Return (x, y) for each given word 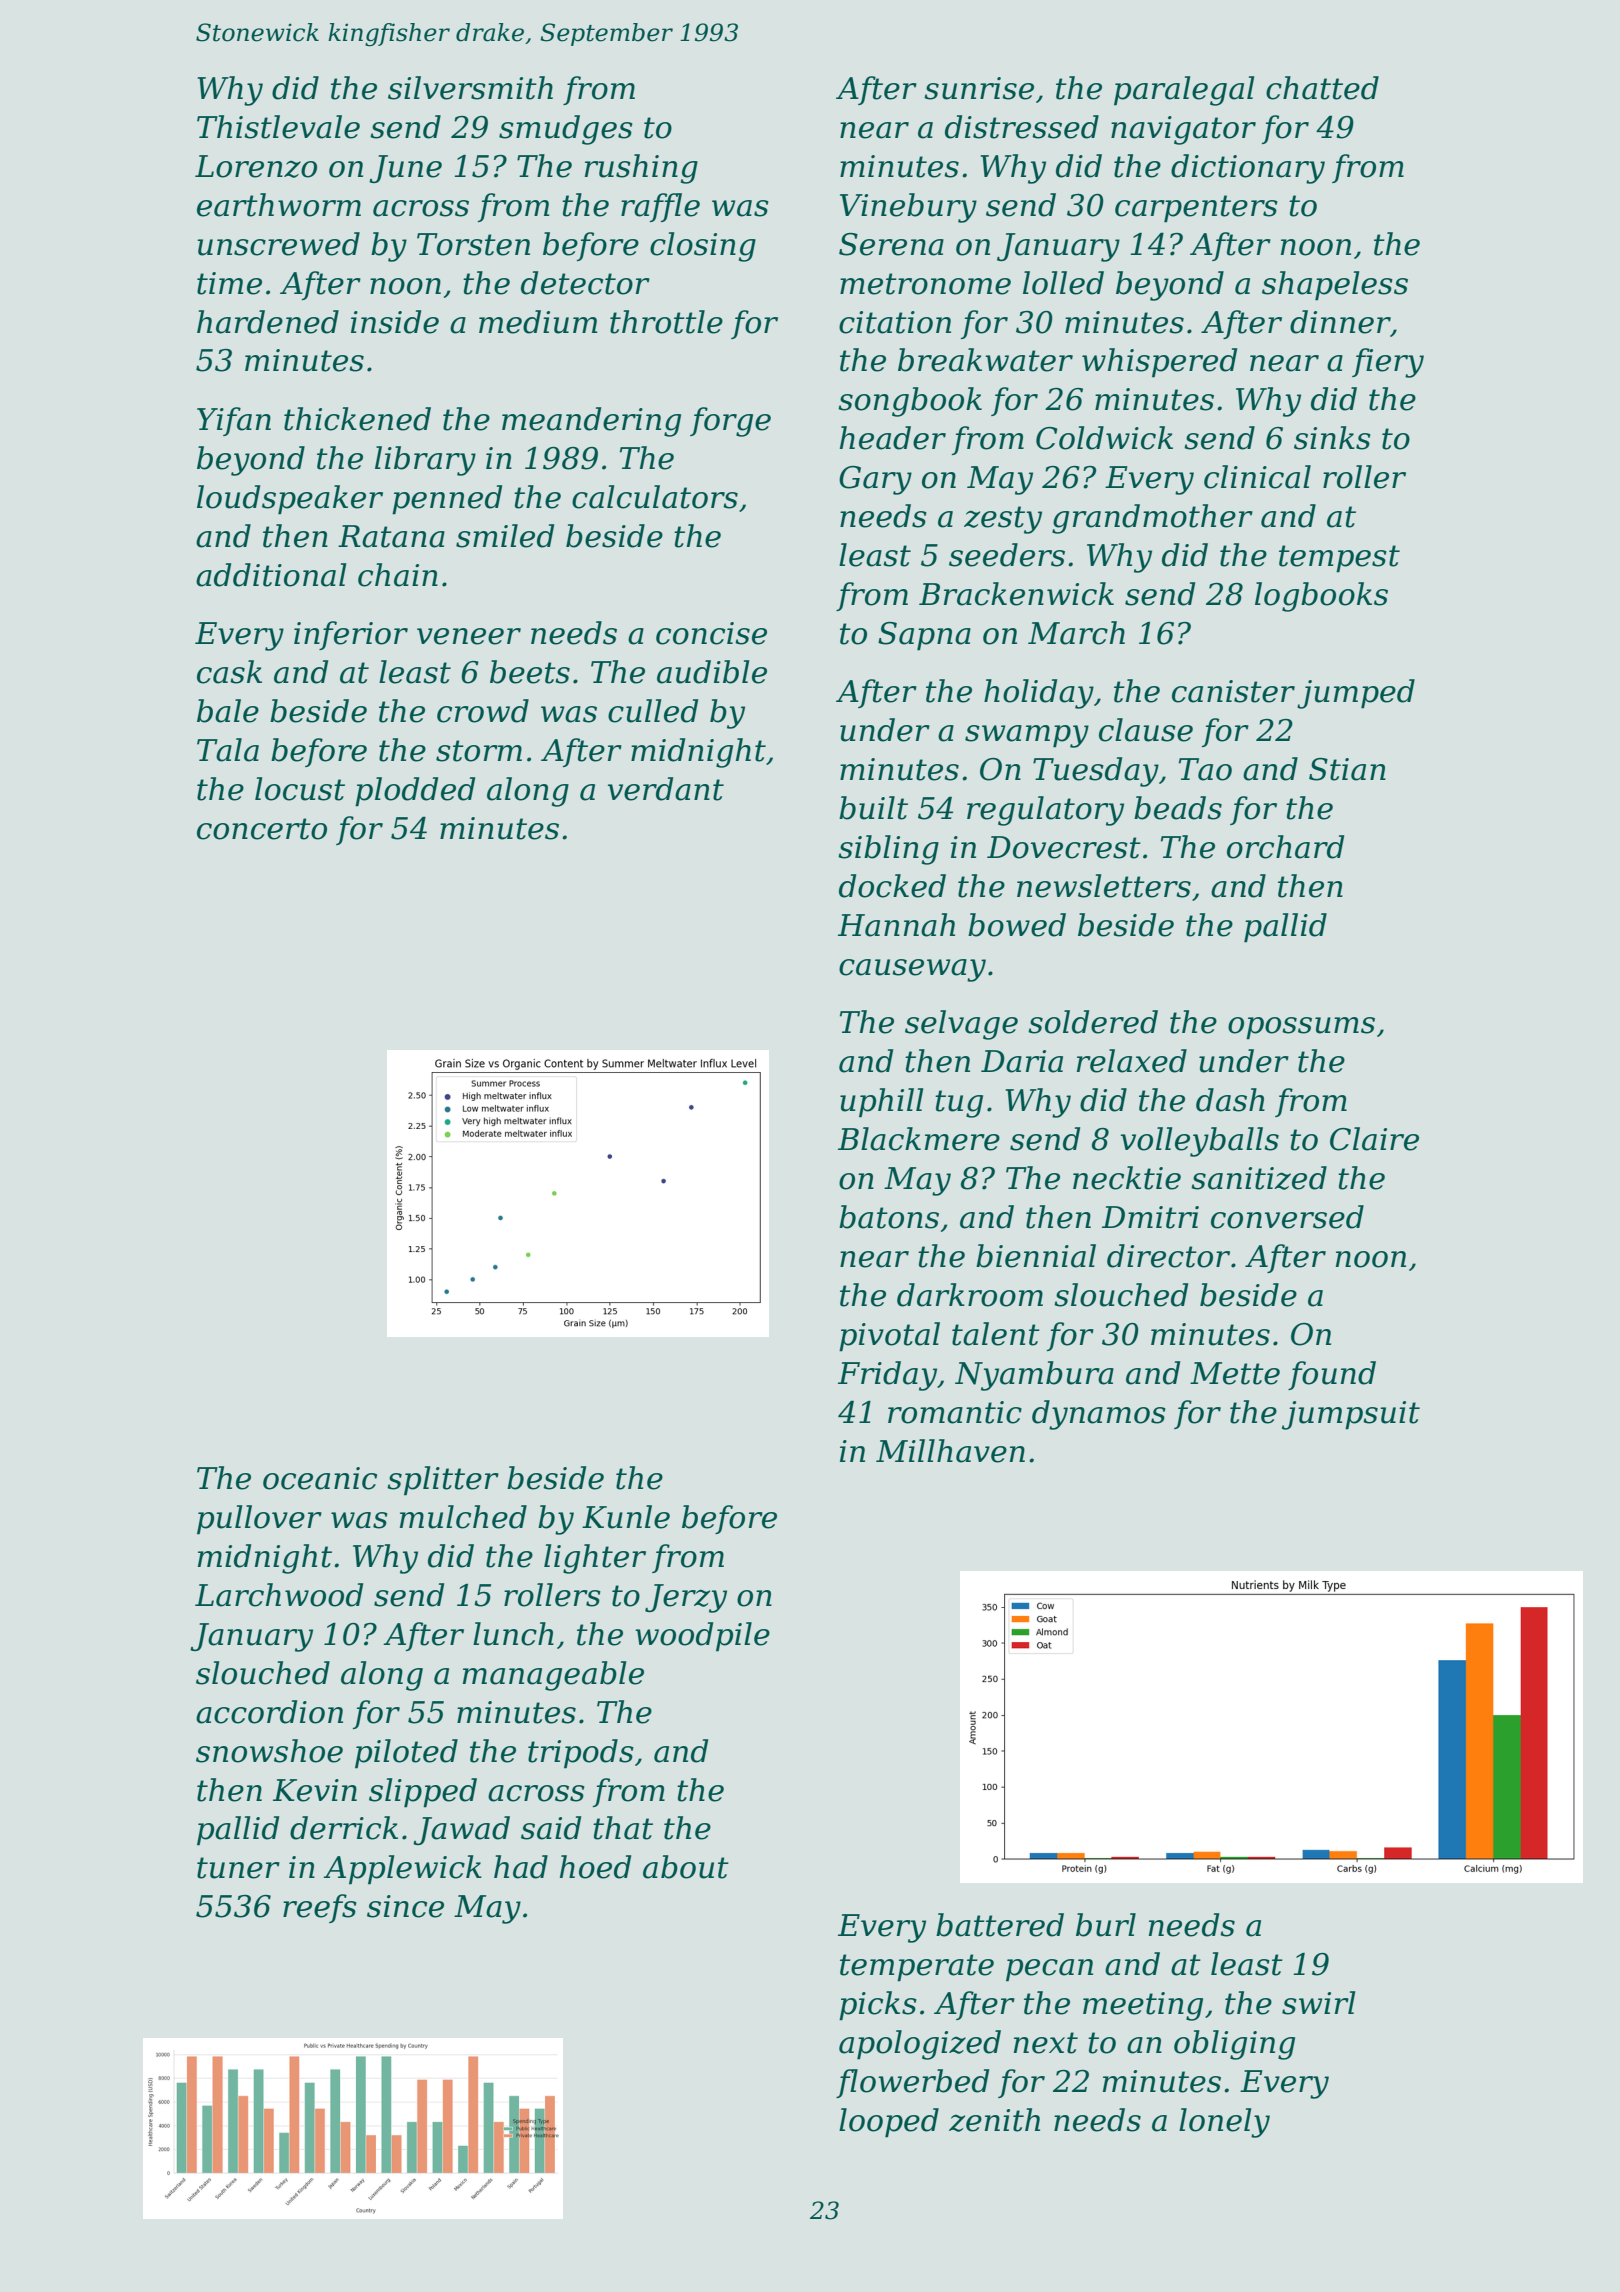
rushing (641, 169)
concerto (262, 829)
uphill (882, 1103)
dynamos (1099, 1415)
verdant (666, 789)
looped (889, 2123)
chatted (1322, 88)
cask (229, 672)
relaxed (1132, 1061)
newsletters (1104, 886)
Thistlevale (278, 127)
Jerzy (686, 1598)
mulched (463, 1517)
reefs (320, 1908)
